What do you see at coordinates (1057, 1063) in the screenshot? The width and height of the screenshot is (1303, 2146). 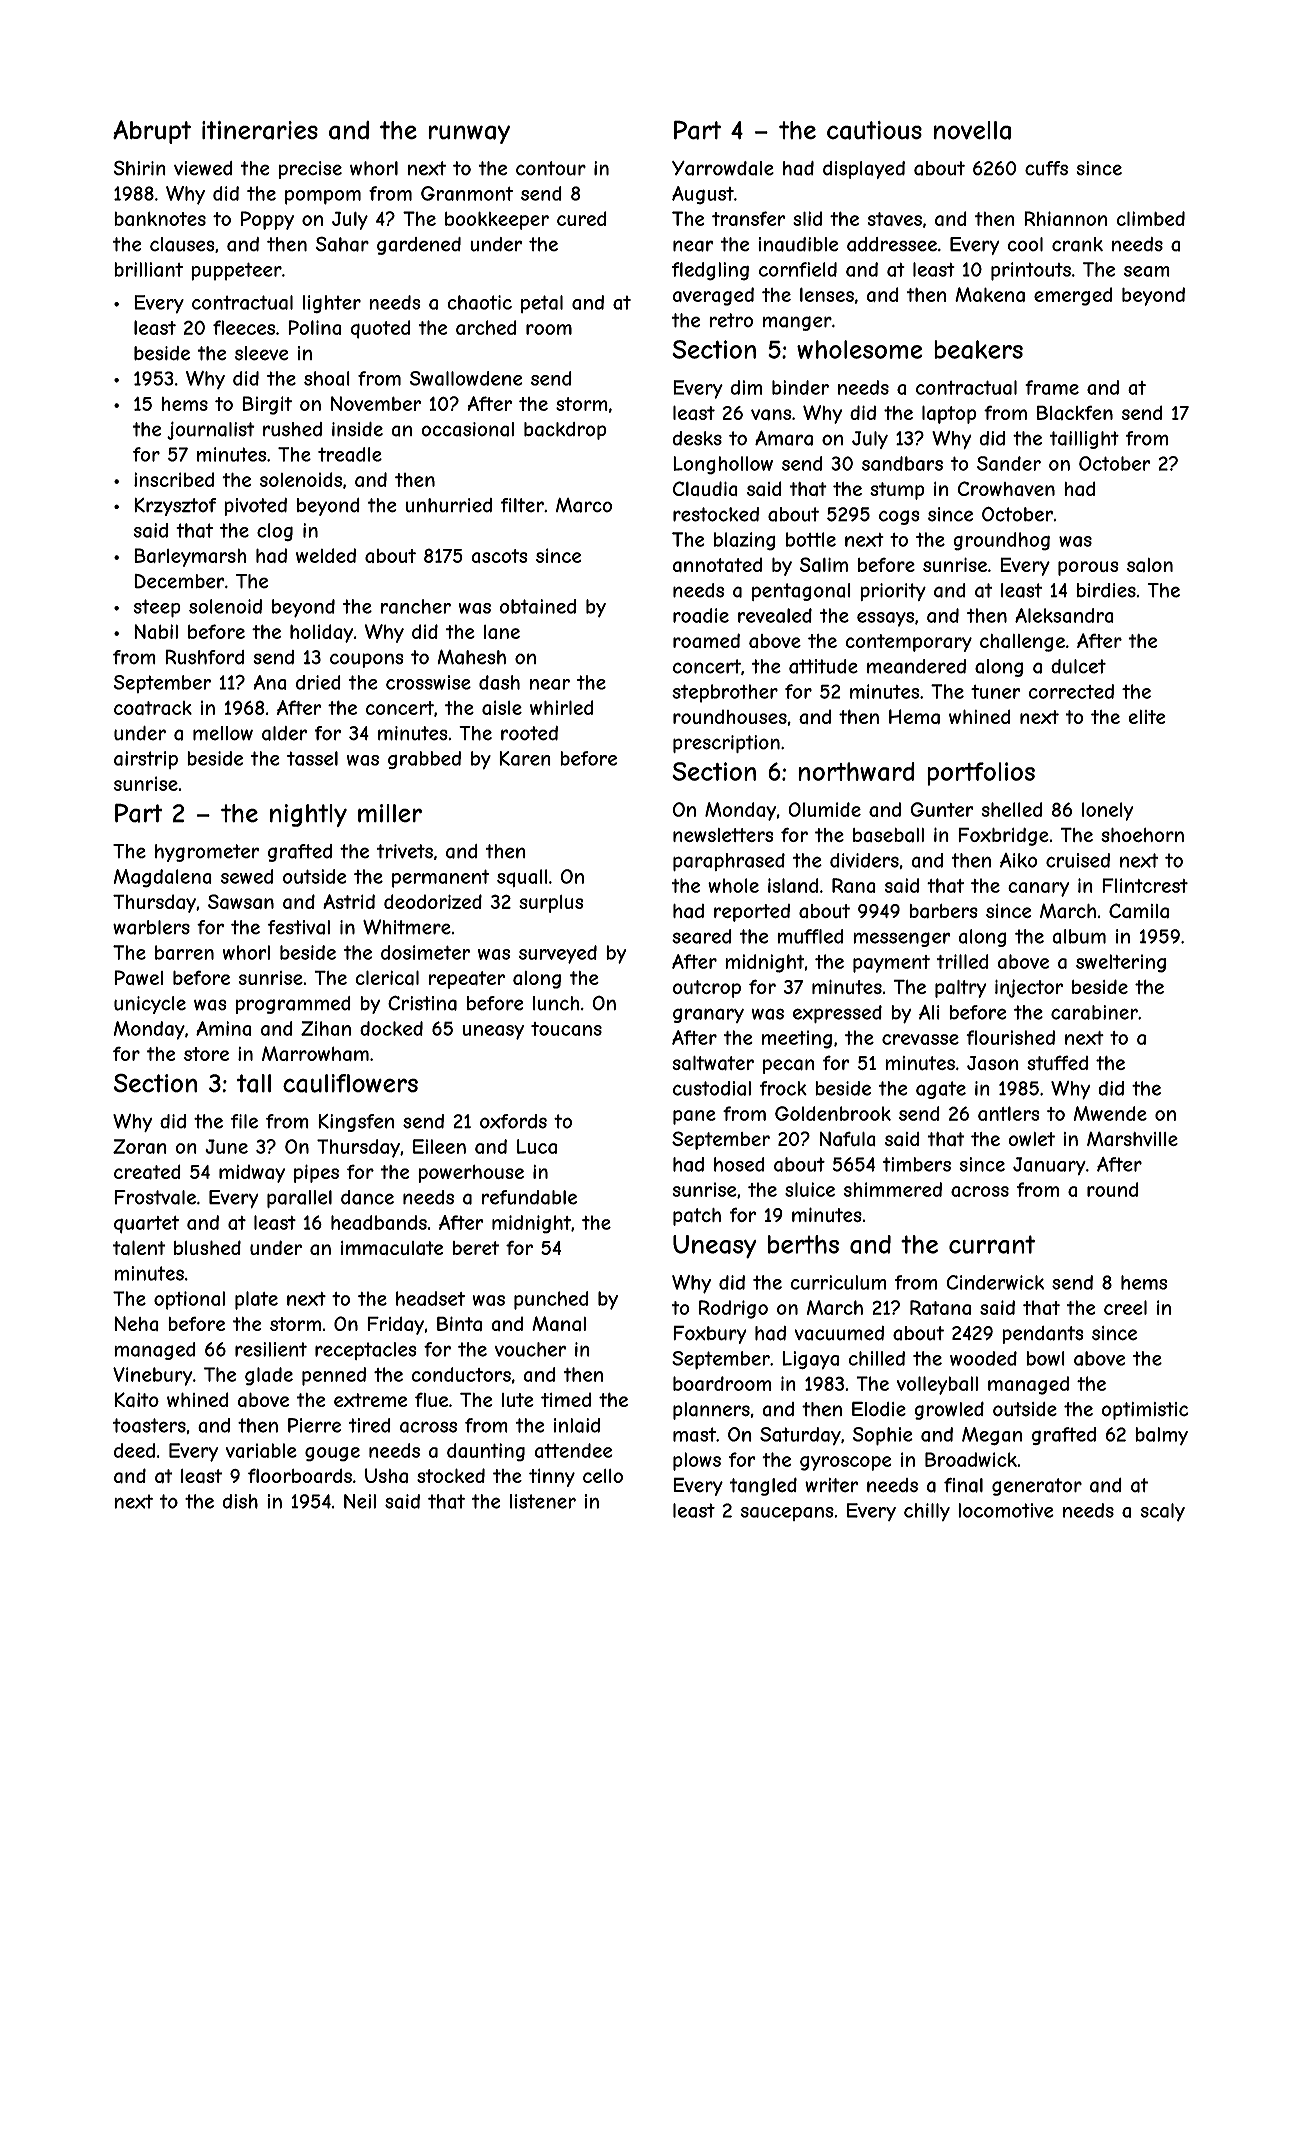 I see `stuffed` at bounding box center [1057, 1063].
